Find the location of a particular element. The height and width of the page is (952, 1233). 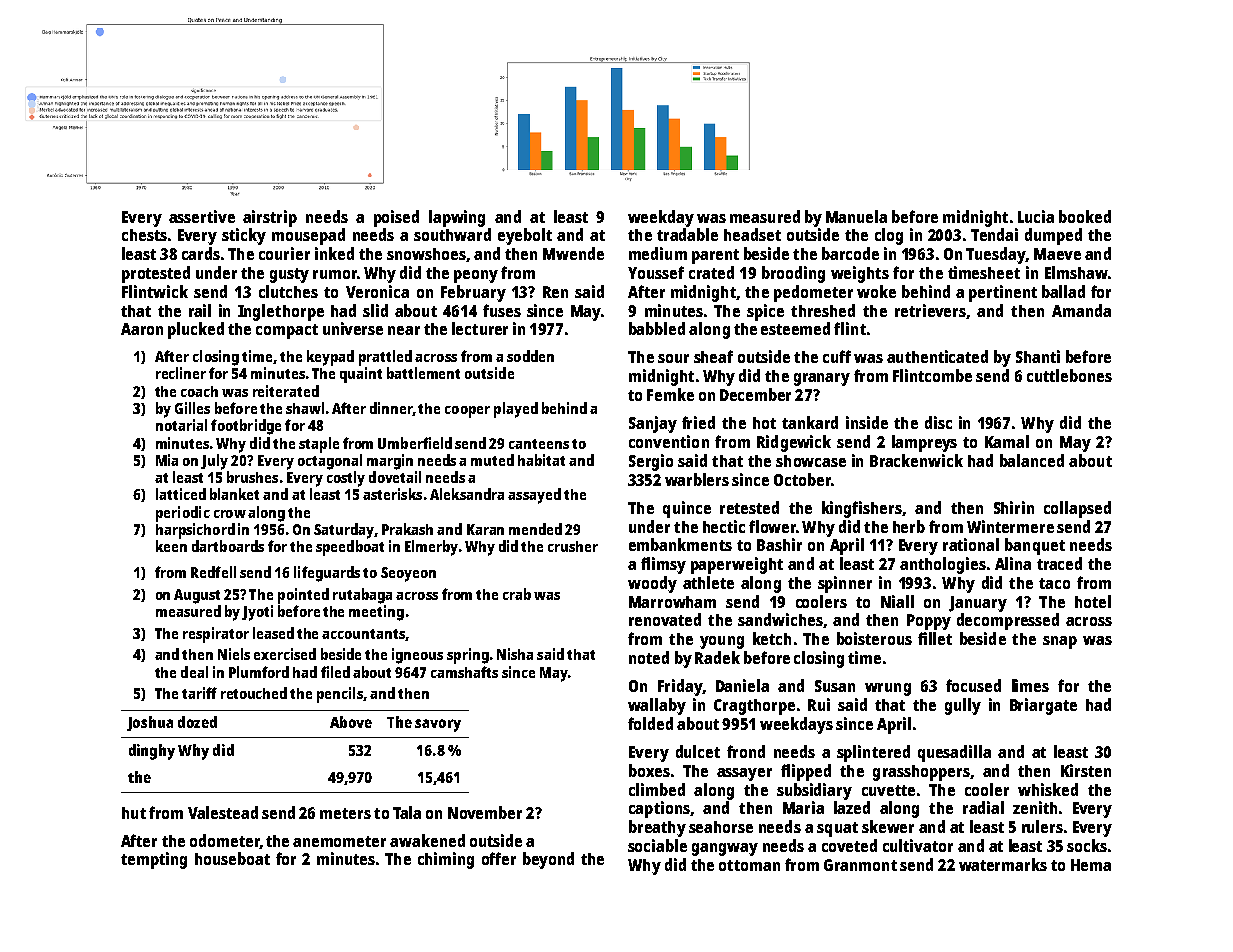

beyond is located at coordinates (548, 860).
